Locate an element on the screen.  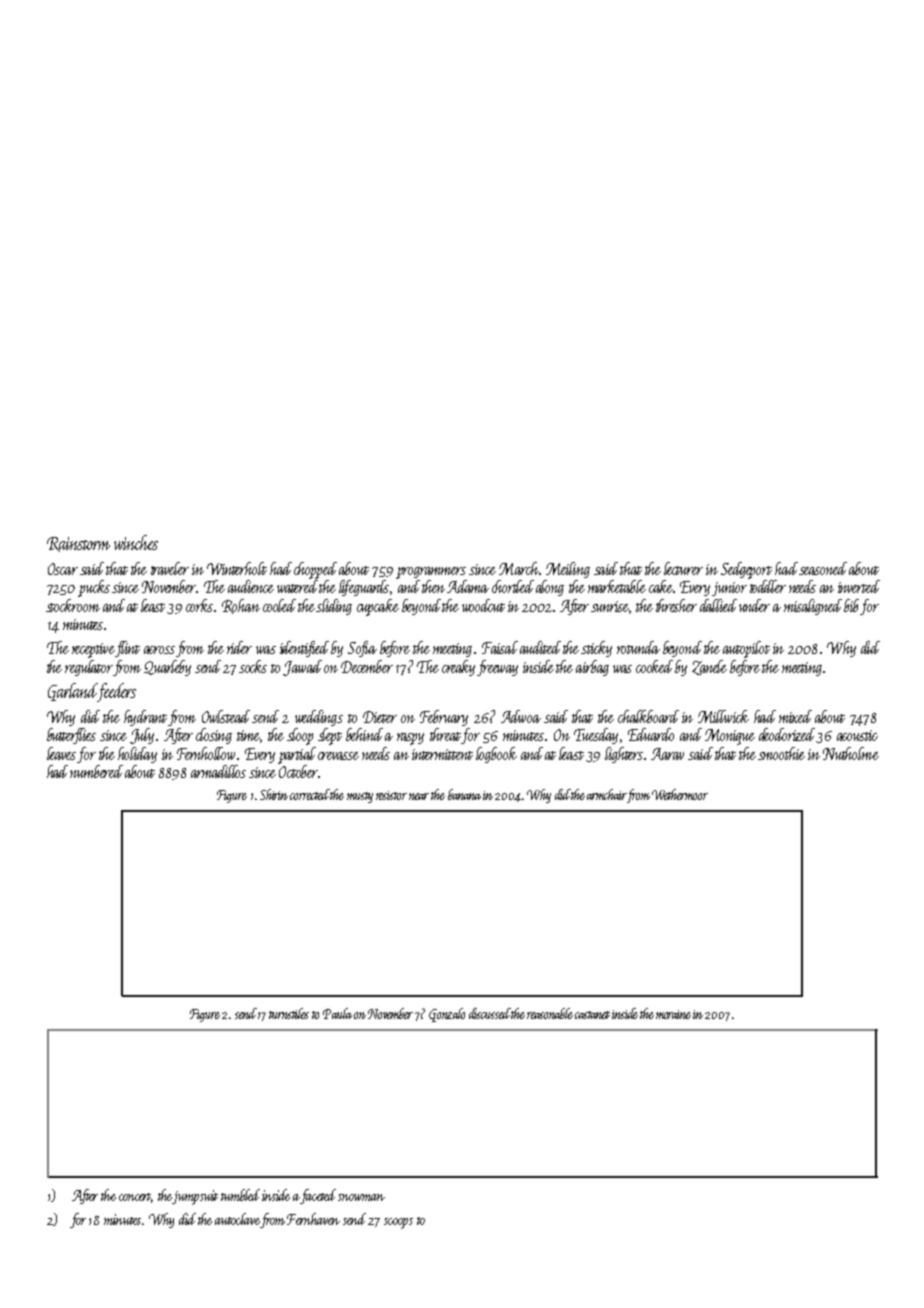
Winterholt is located at coordinates (237, 568).
